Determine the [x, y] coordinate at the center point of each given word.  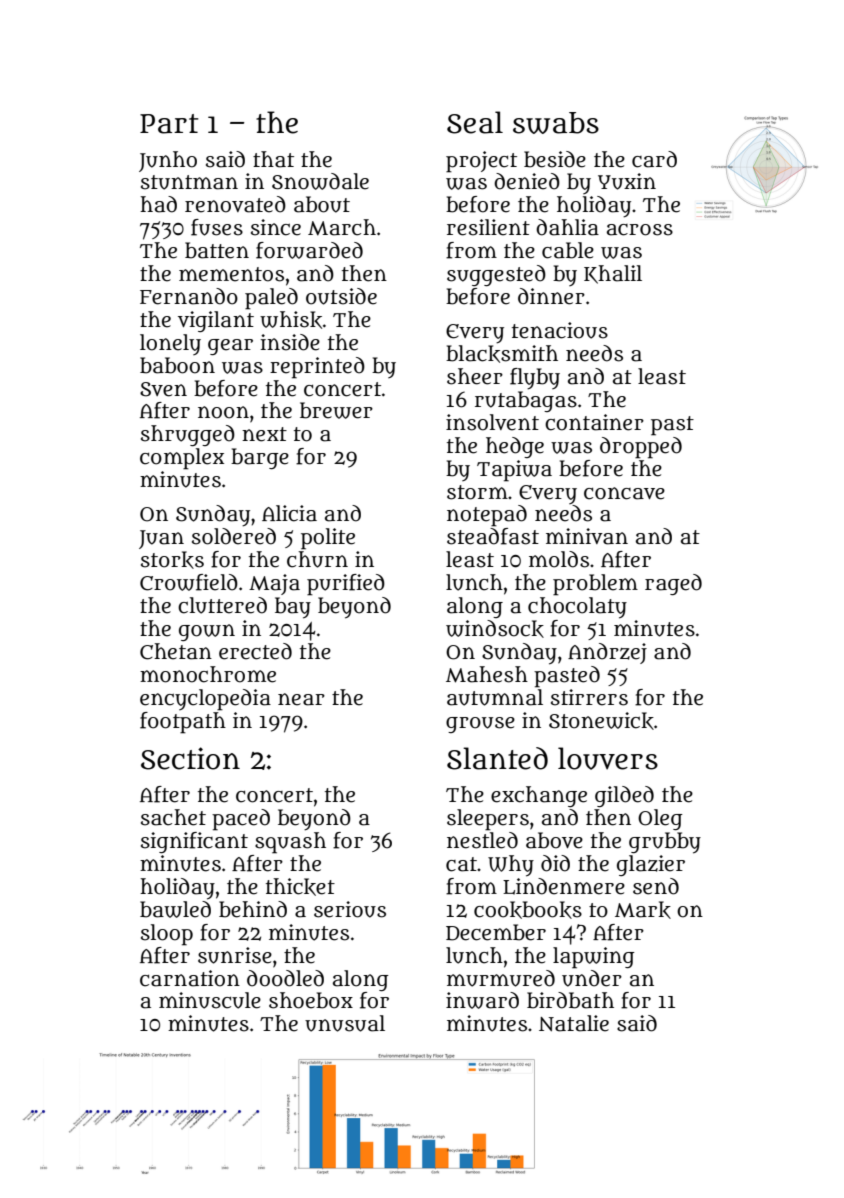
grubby [665, 843]
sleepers [488, 820]
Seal [475, 122]
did [555, 863]
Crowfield [189, 582]
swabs [556, 123]
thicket [300, 887]
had [158, 204]
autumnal [495, 697]
